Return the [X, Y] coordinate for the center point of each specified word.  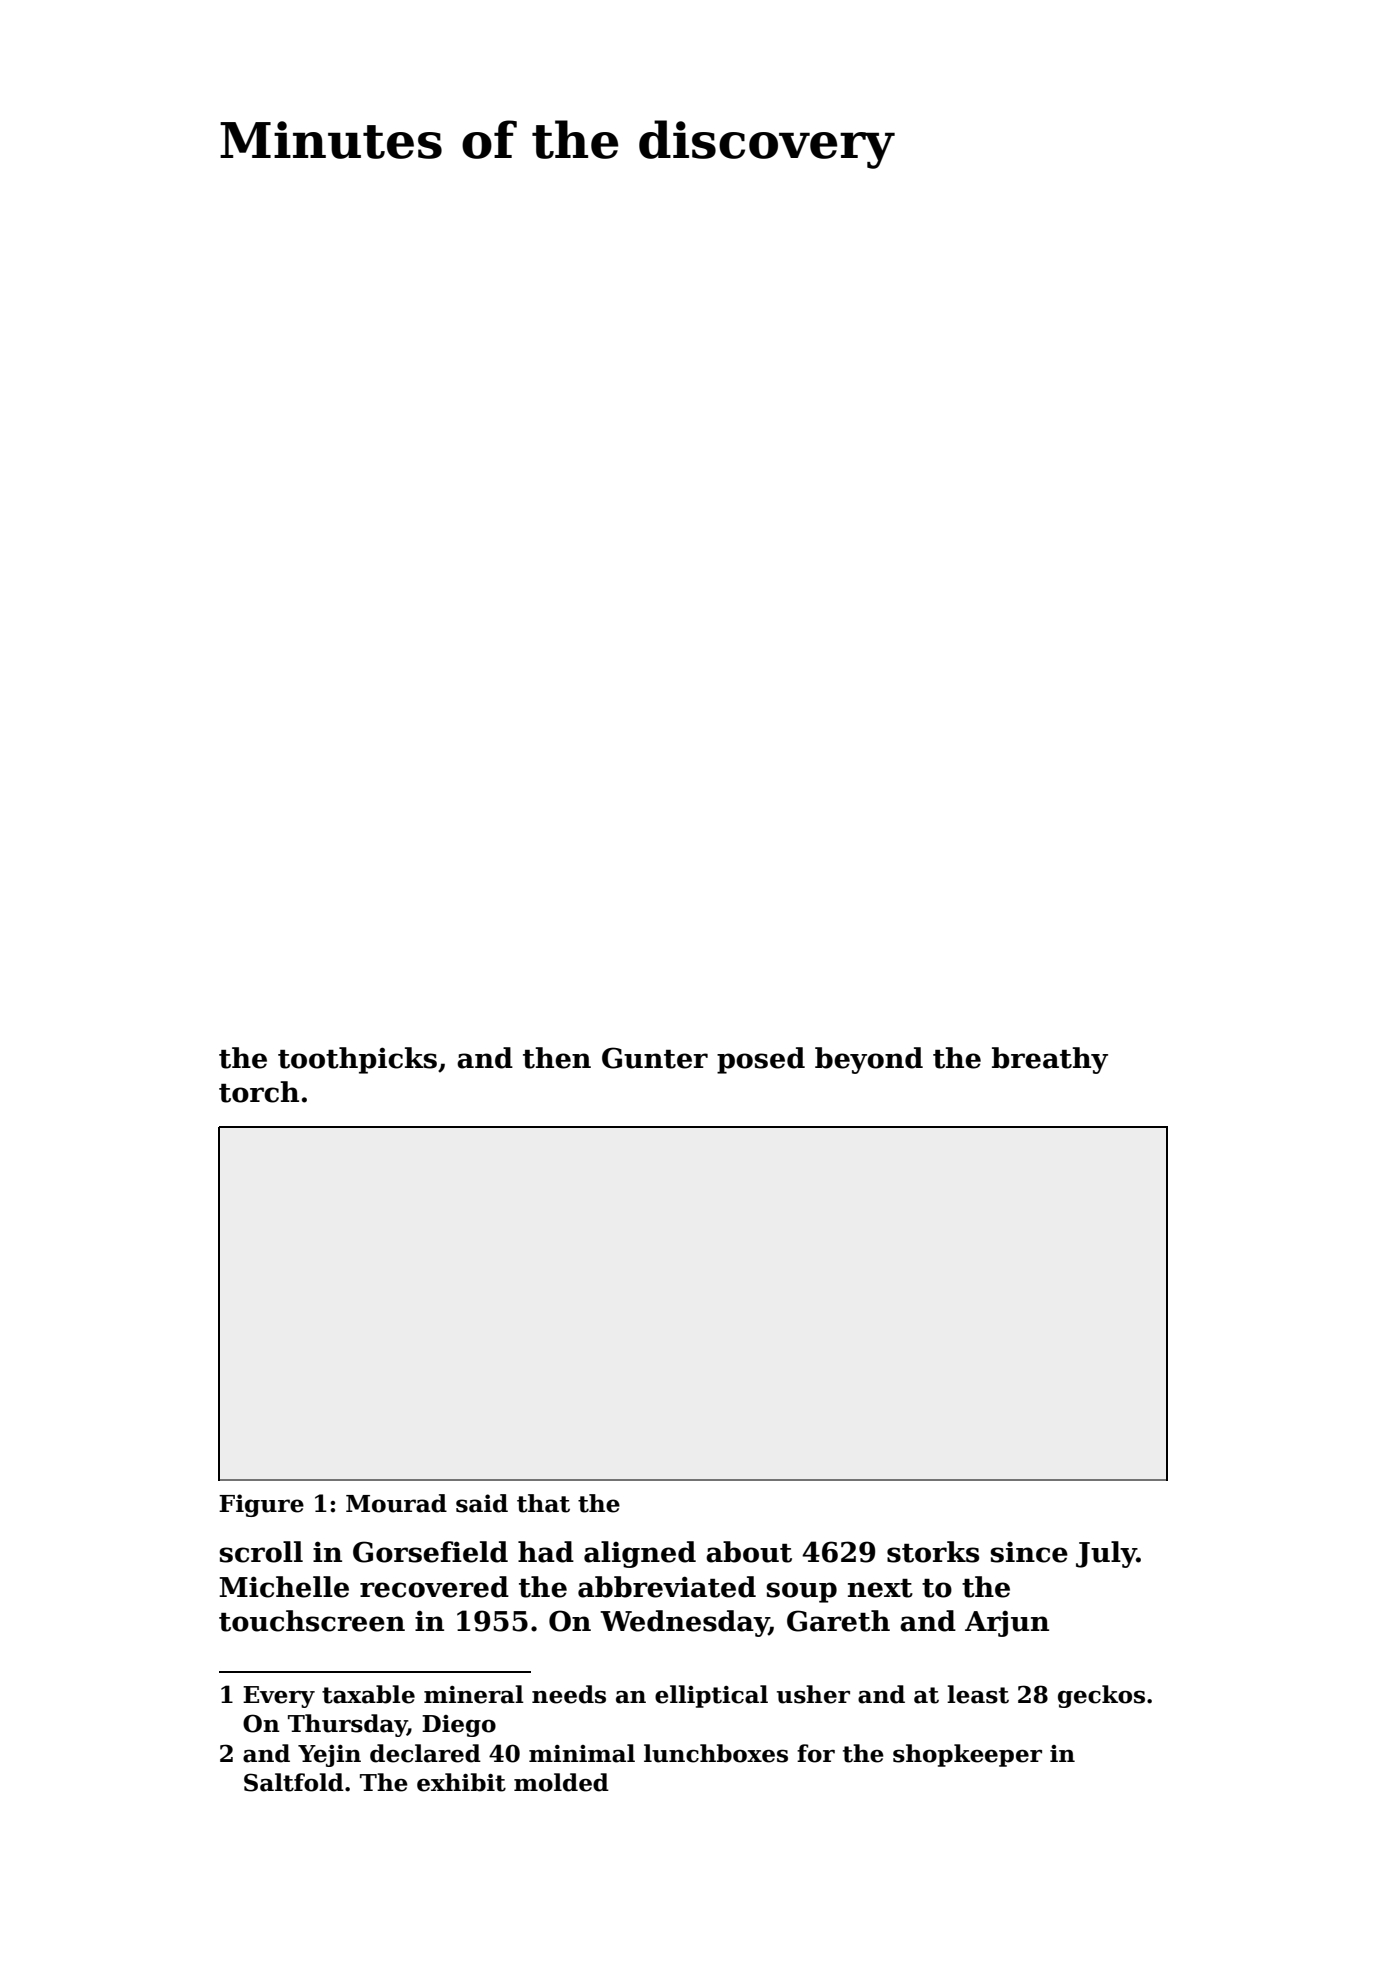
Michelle [284, 1587]
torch [259, 1092]
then [557, 1058]
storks [933, 1552]
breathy [1050, 1060]
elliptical [711, 1696]
